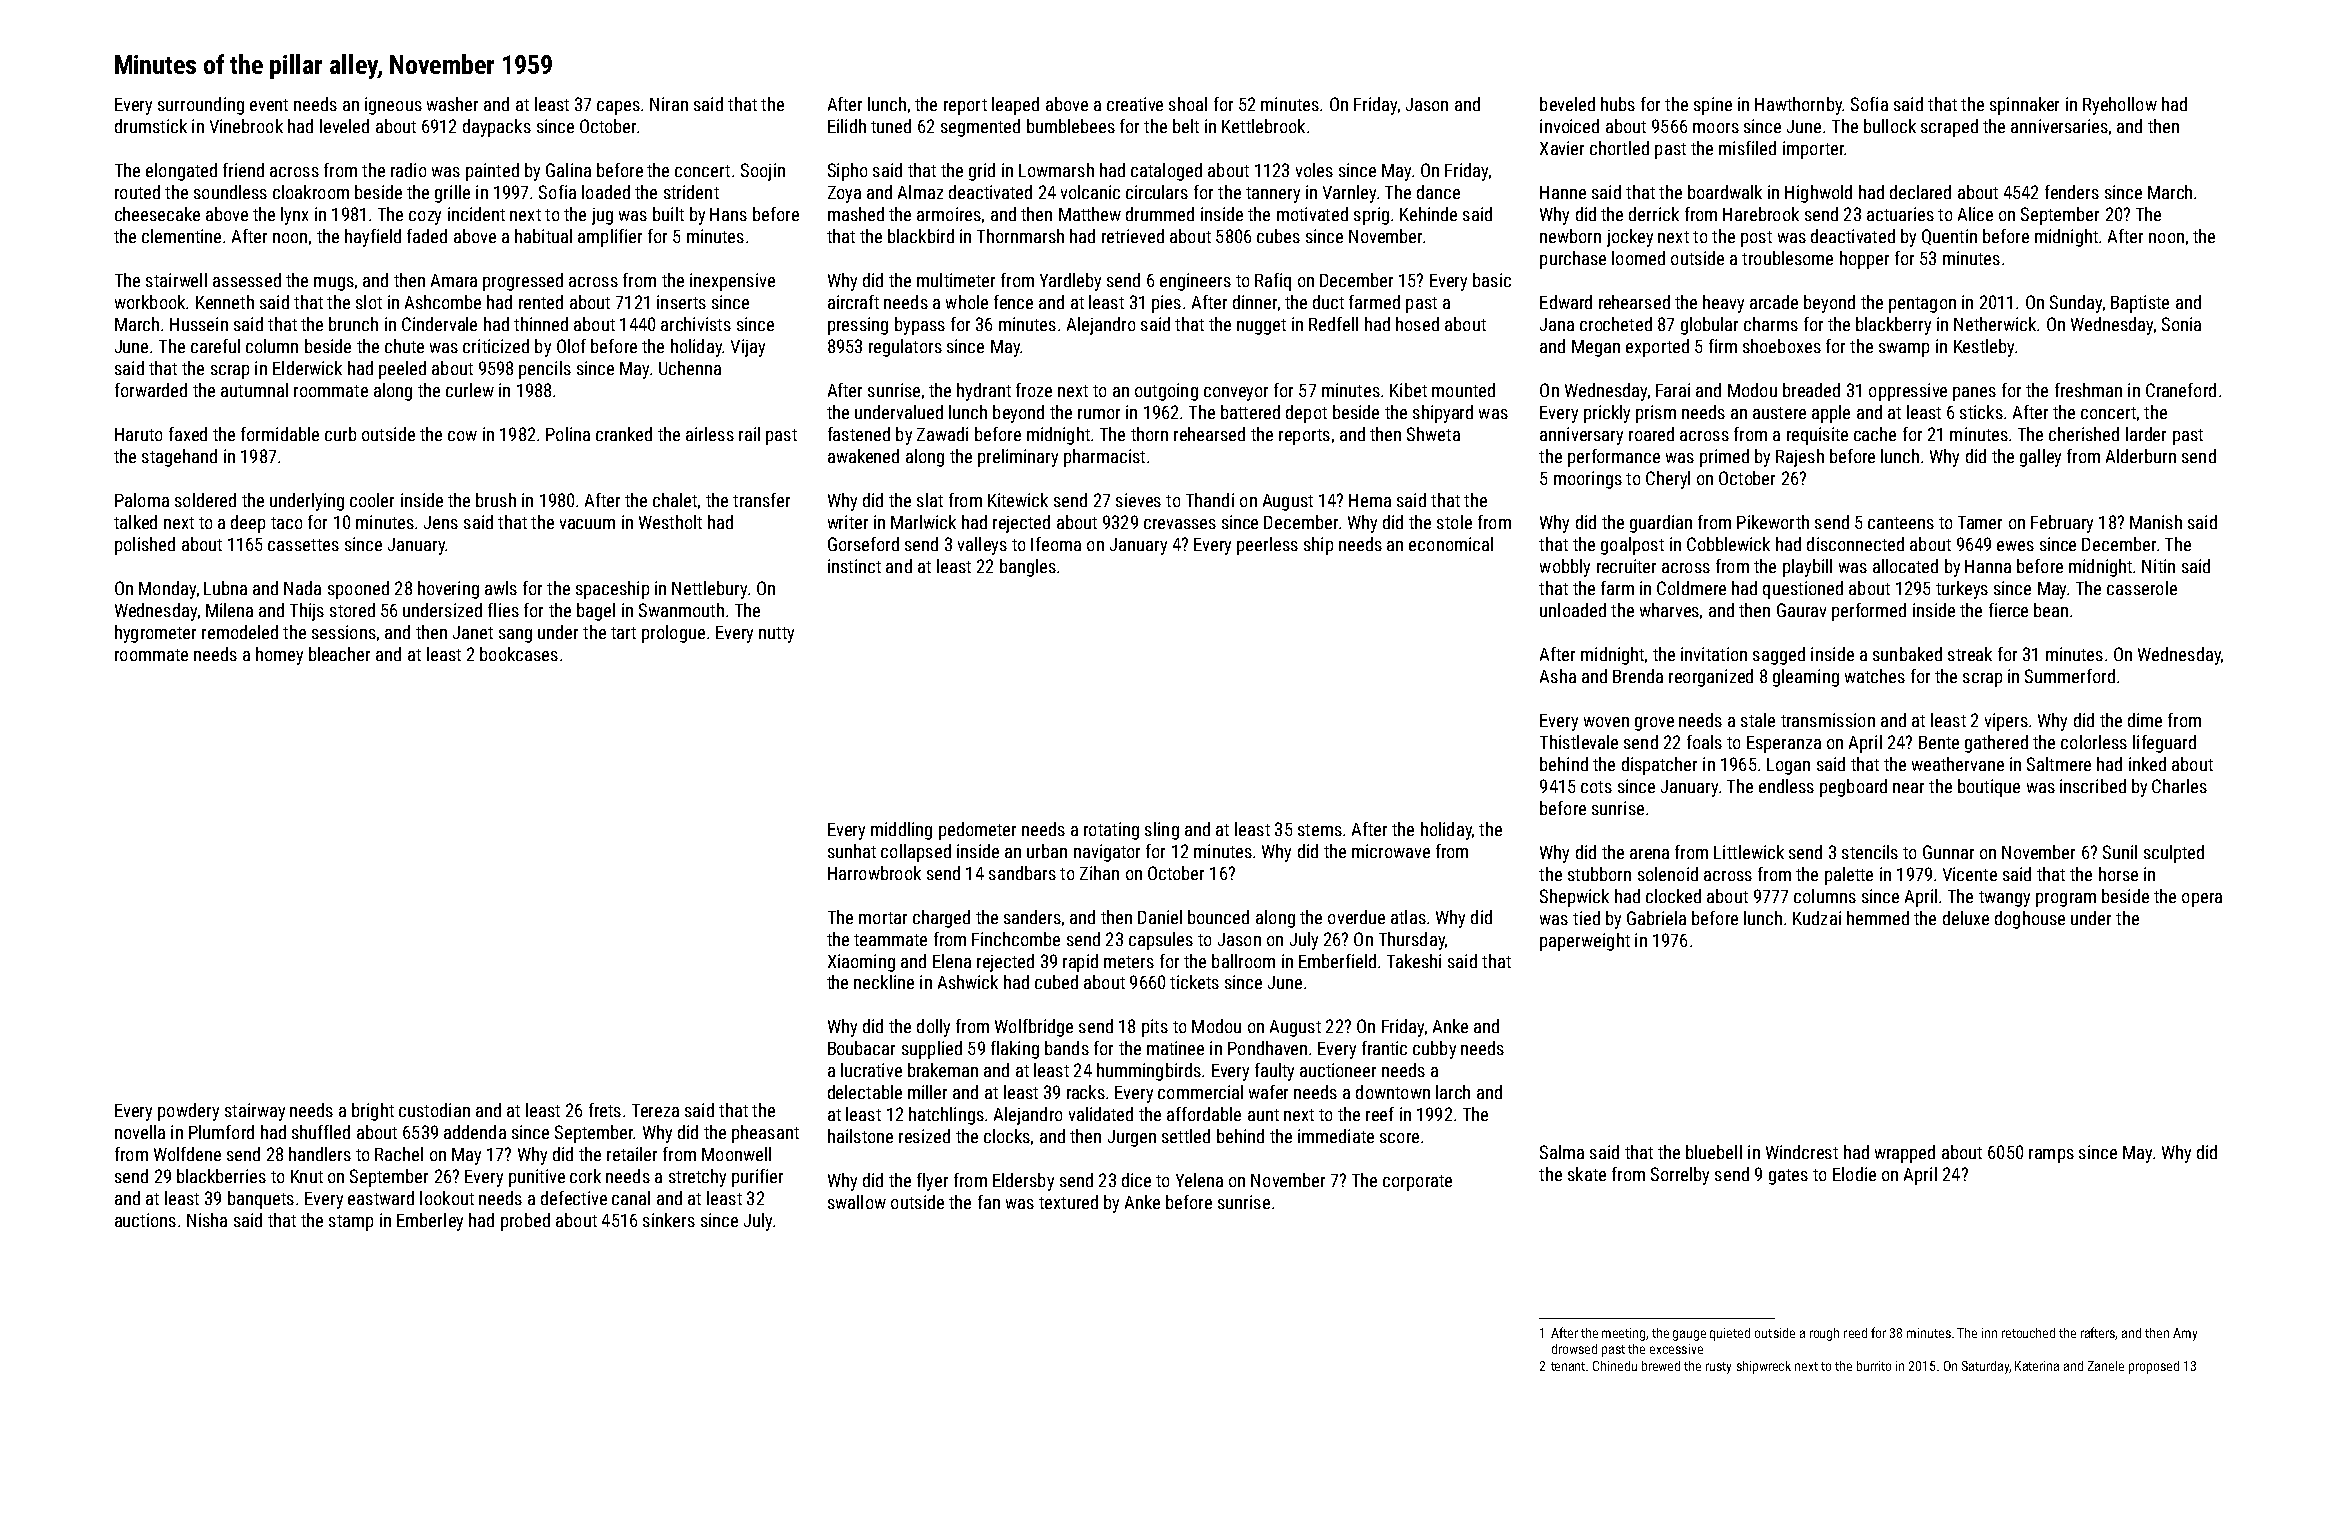  I want to click on Boubacar, so click(861, 1048).
